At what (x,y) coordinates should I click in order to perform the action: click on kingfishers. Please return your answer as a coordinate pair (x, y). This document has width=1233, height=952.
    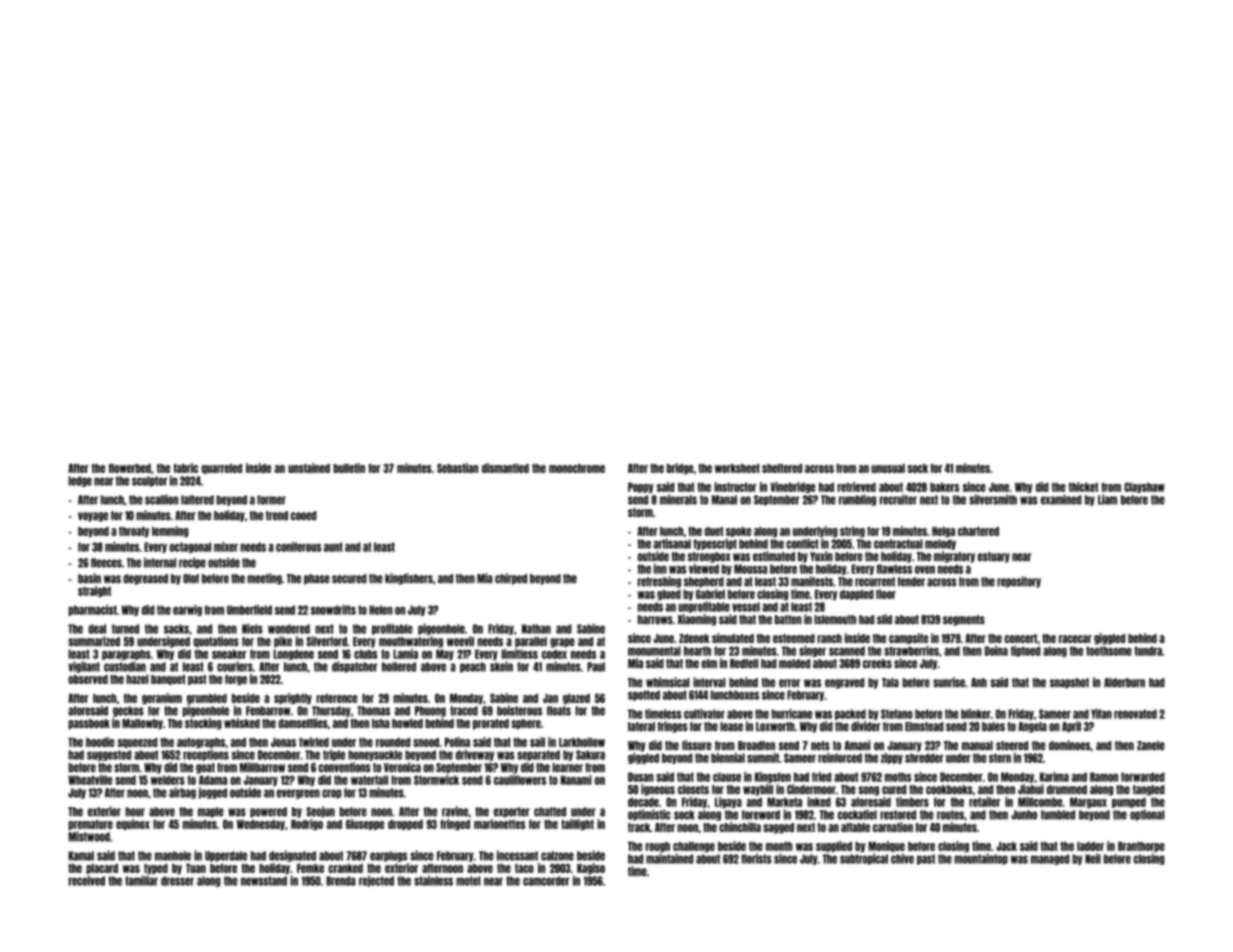
    Looking at the image, I should click on (409, 579).
